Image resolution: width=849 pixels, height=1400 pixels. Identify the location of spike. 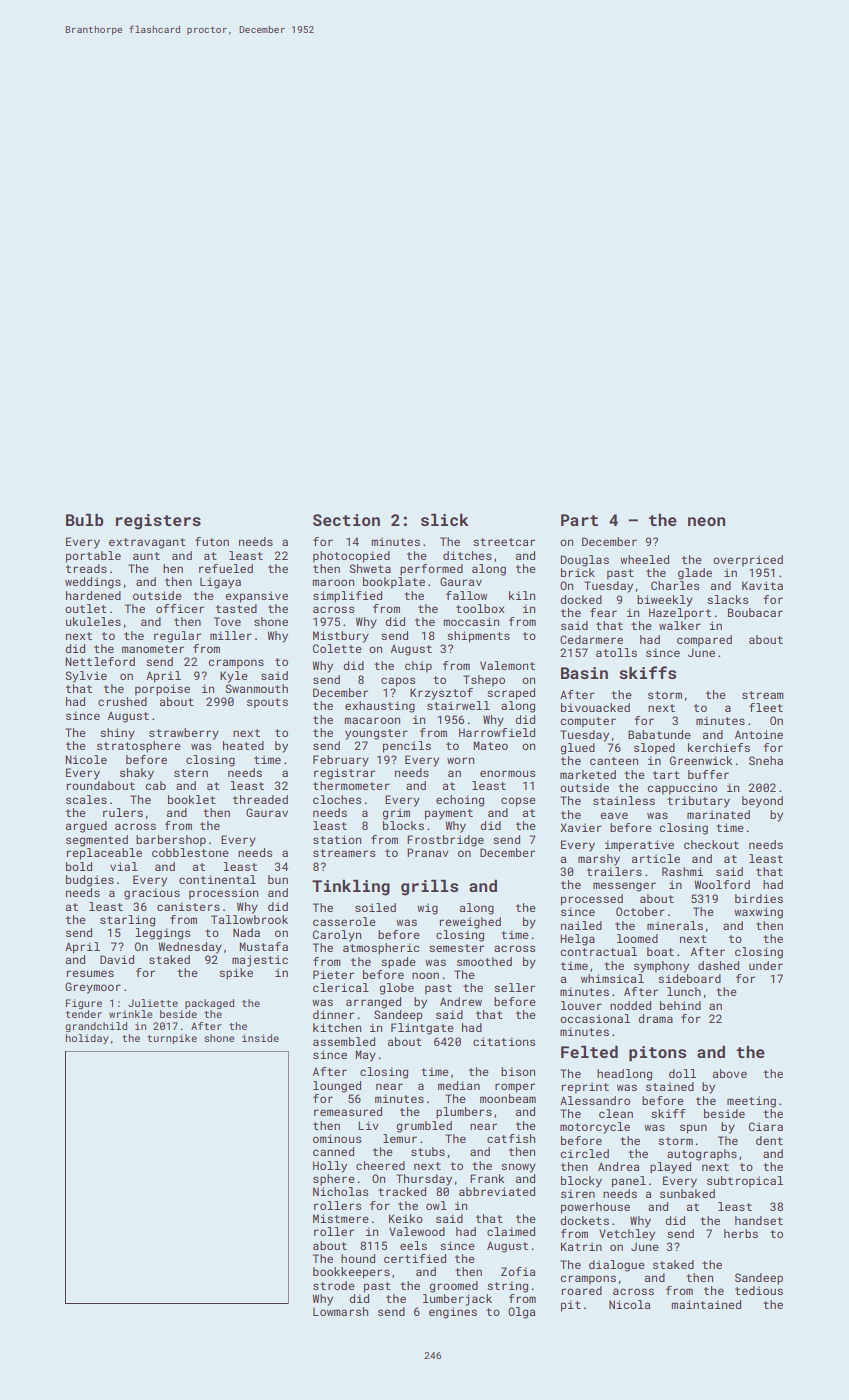
(236, 974).
